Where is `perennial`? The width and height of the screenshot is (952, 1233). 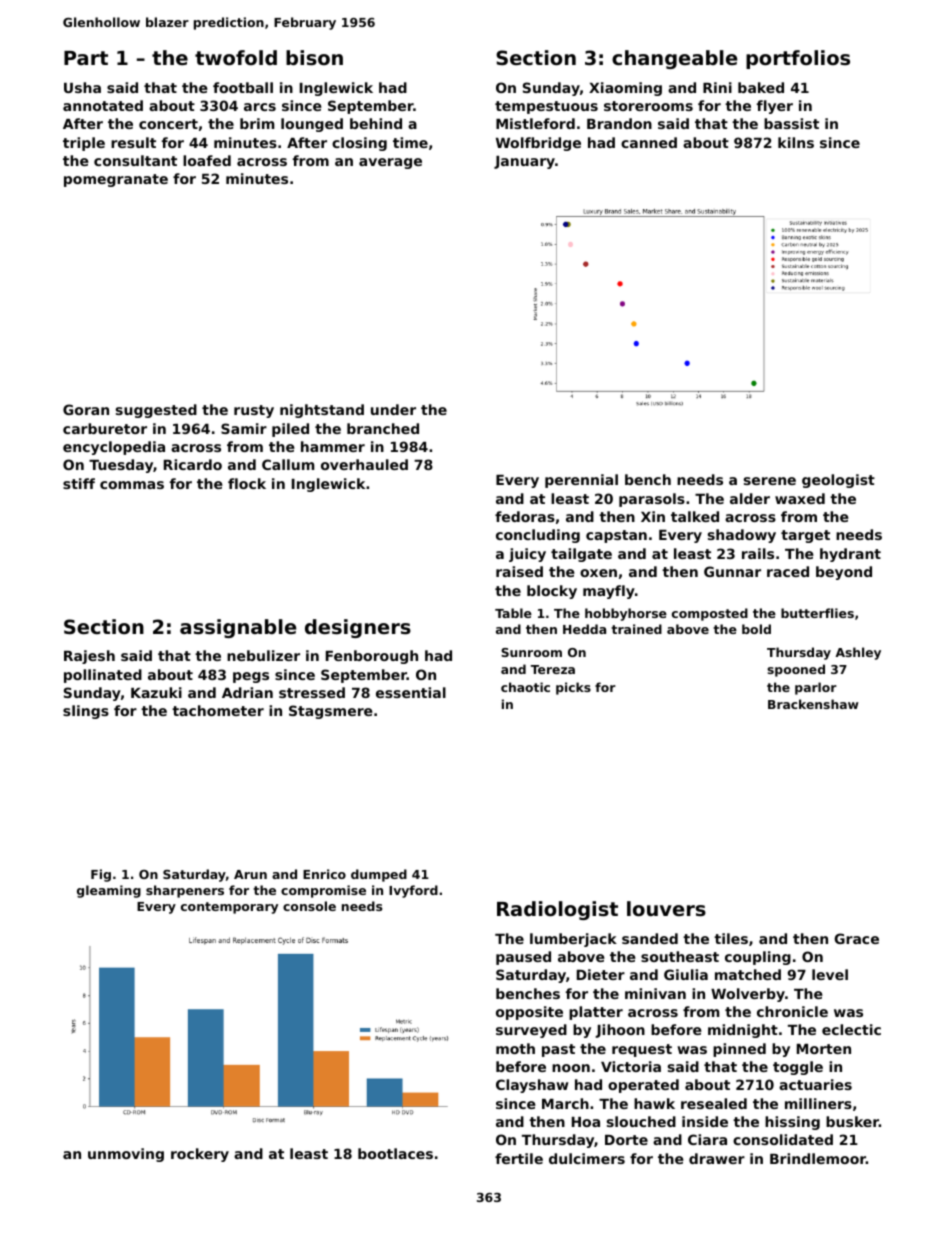 perennial is located at coordinates (581, 481).
